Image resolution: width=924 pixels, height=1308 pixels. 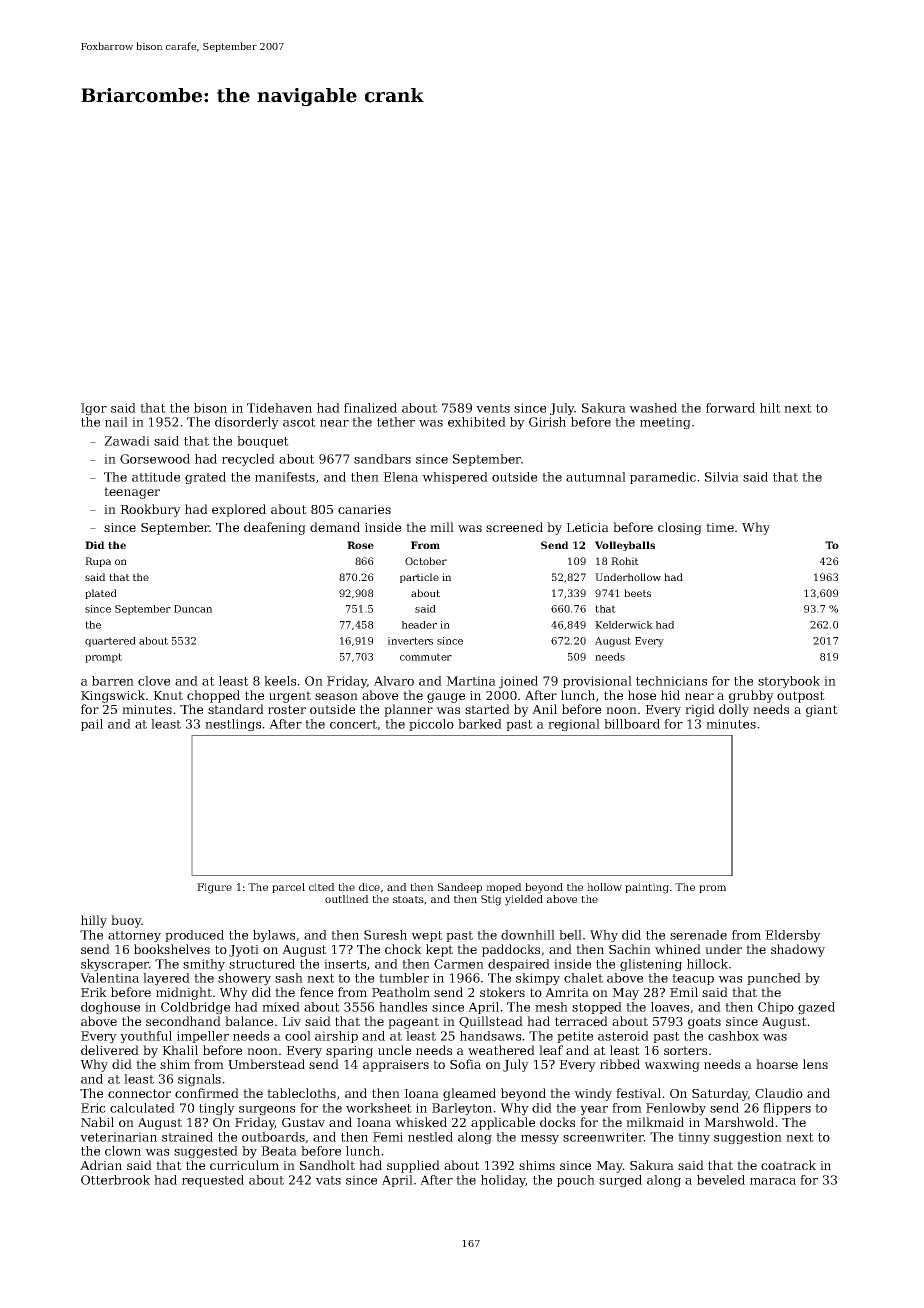 I want to click on technicians, so click(x=671, y=681).
